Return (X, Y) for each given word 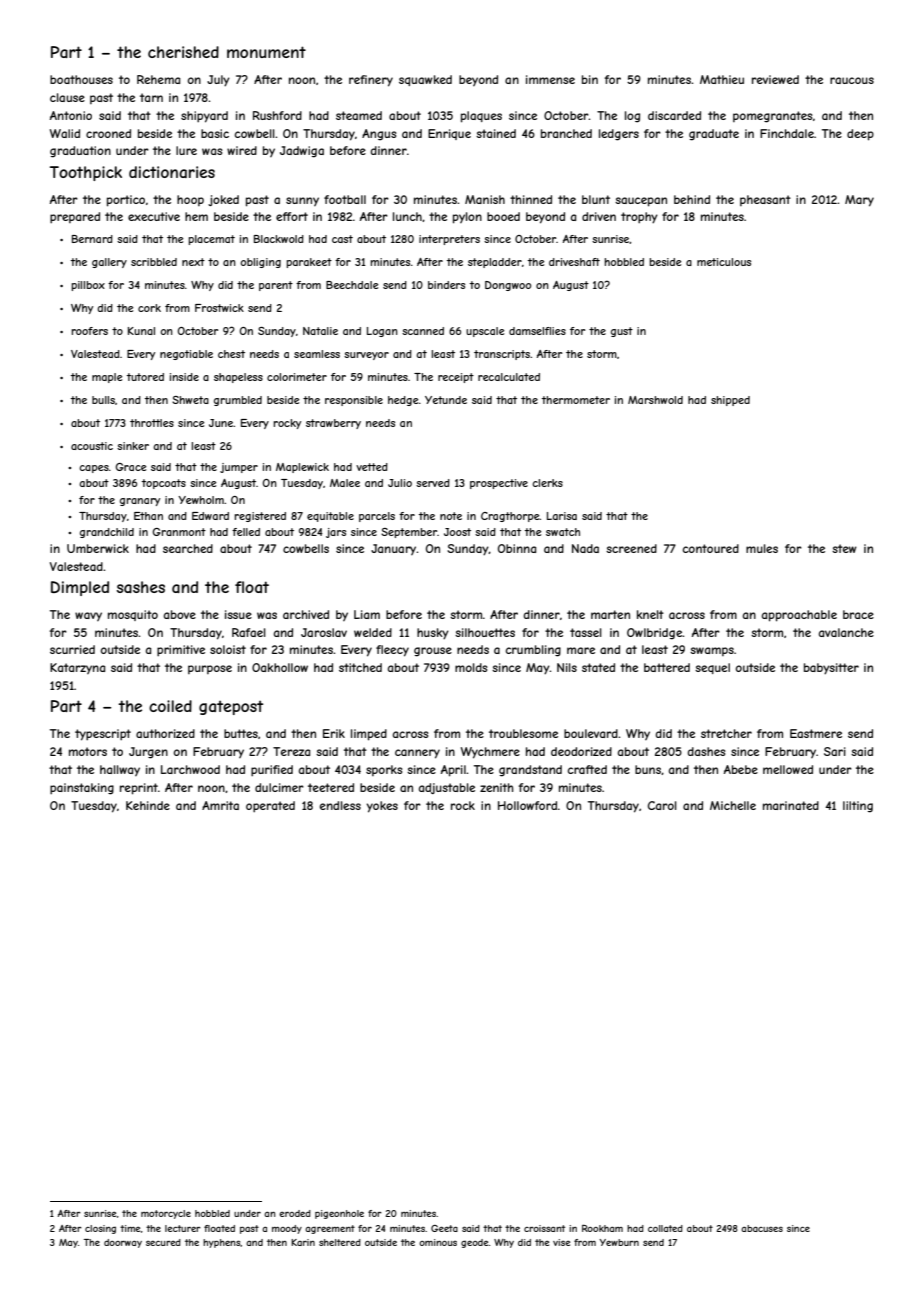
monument (266, 52)
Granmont (179, 532)
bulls (103, 400)
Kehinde (148, 805)
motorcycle (166, 1214)
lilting (858, 807)
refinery (371, 81)
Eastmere (816, 733)
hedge (403, 401)
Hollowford (527, 805)
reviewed (775, 79)
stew (844, 548)
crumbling (533, 651)
